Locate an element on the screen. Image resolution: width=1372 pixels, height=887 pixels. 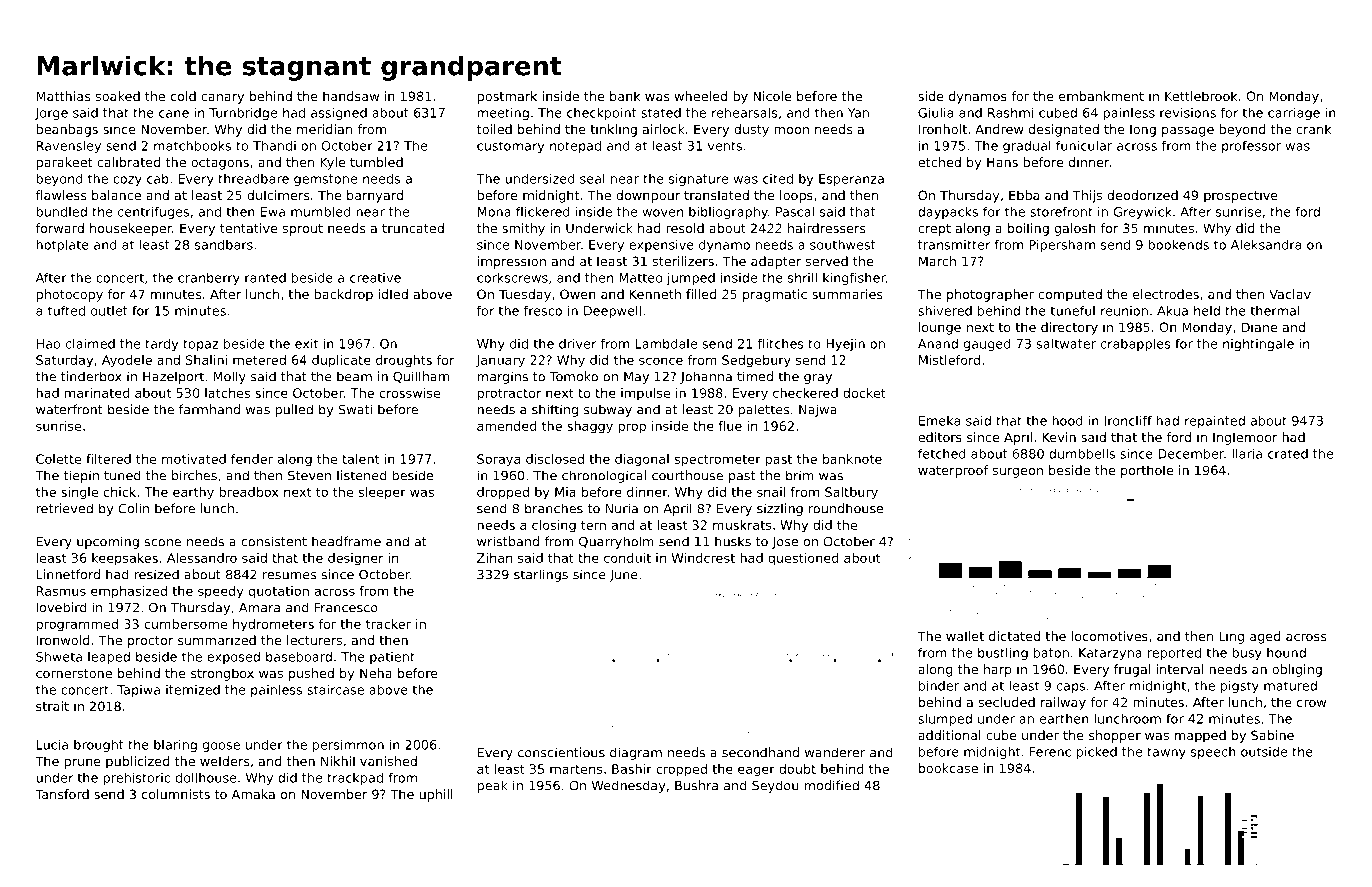
gauged is located at coordinates (987, 344).
